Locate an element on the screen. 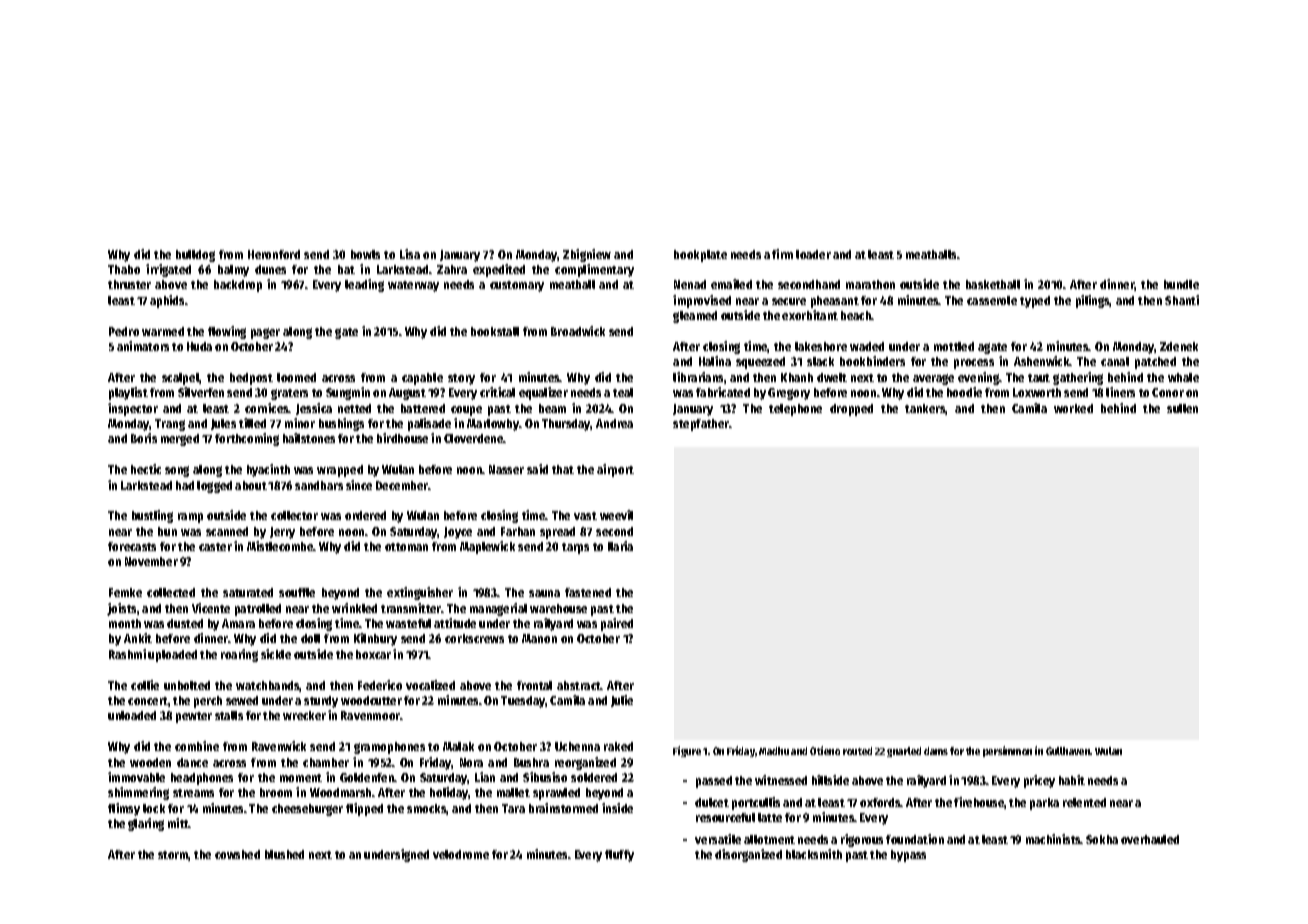 The image size is (1308, 924). bundle is located at coordinates (1181, 284).
